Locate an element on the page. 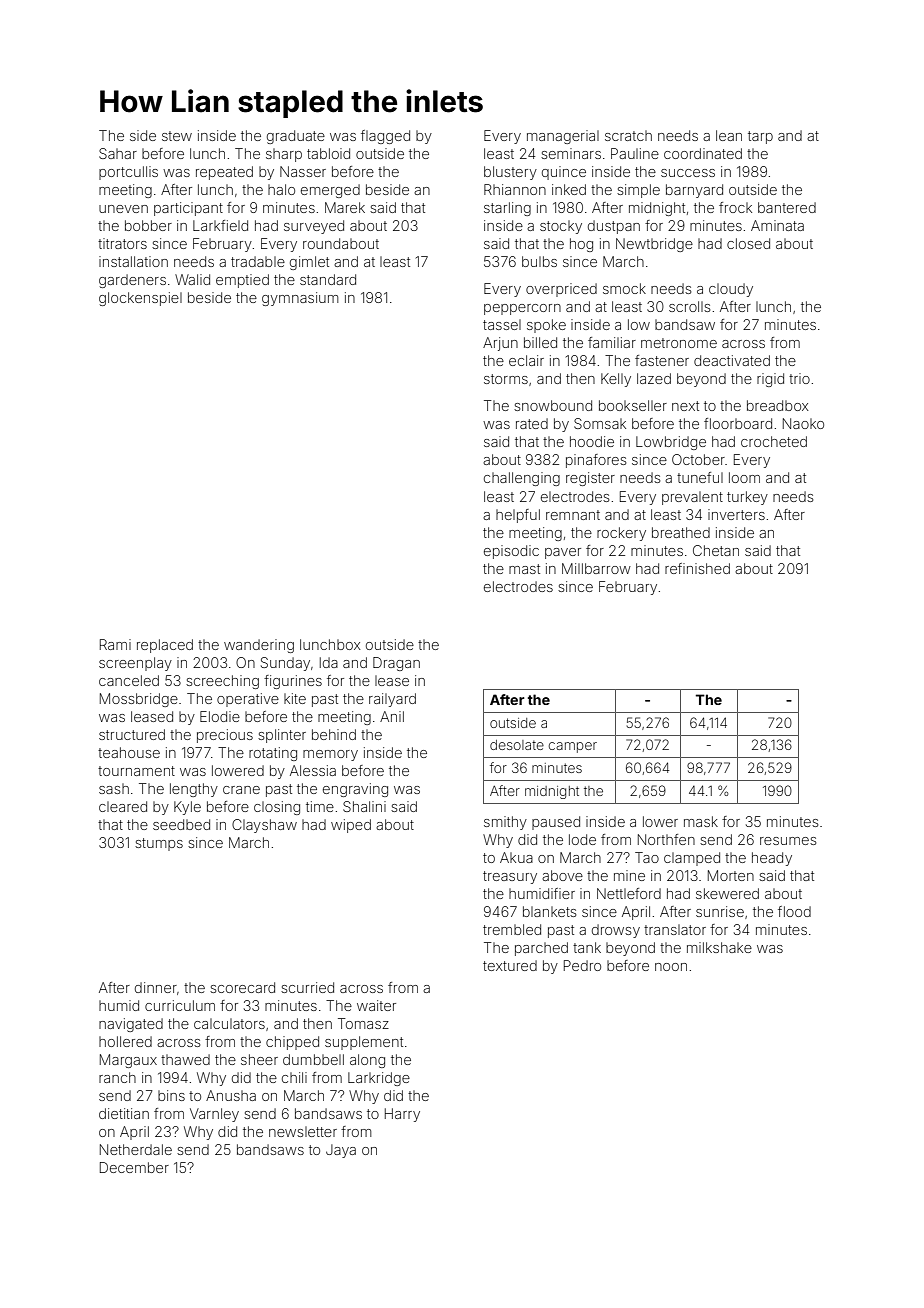 The height and width of the document is (1308, 924). crocheted is located at coordinates (774, 441).
